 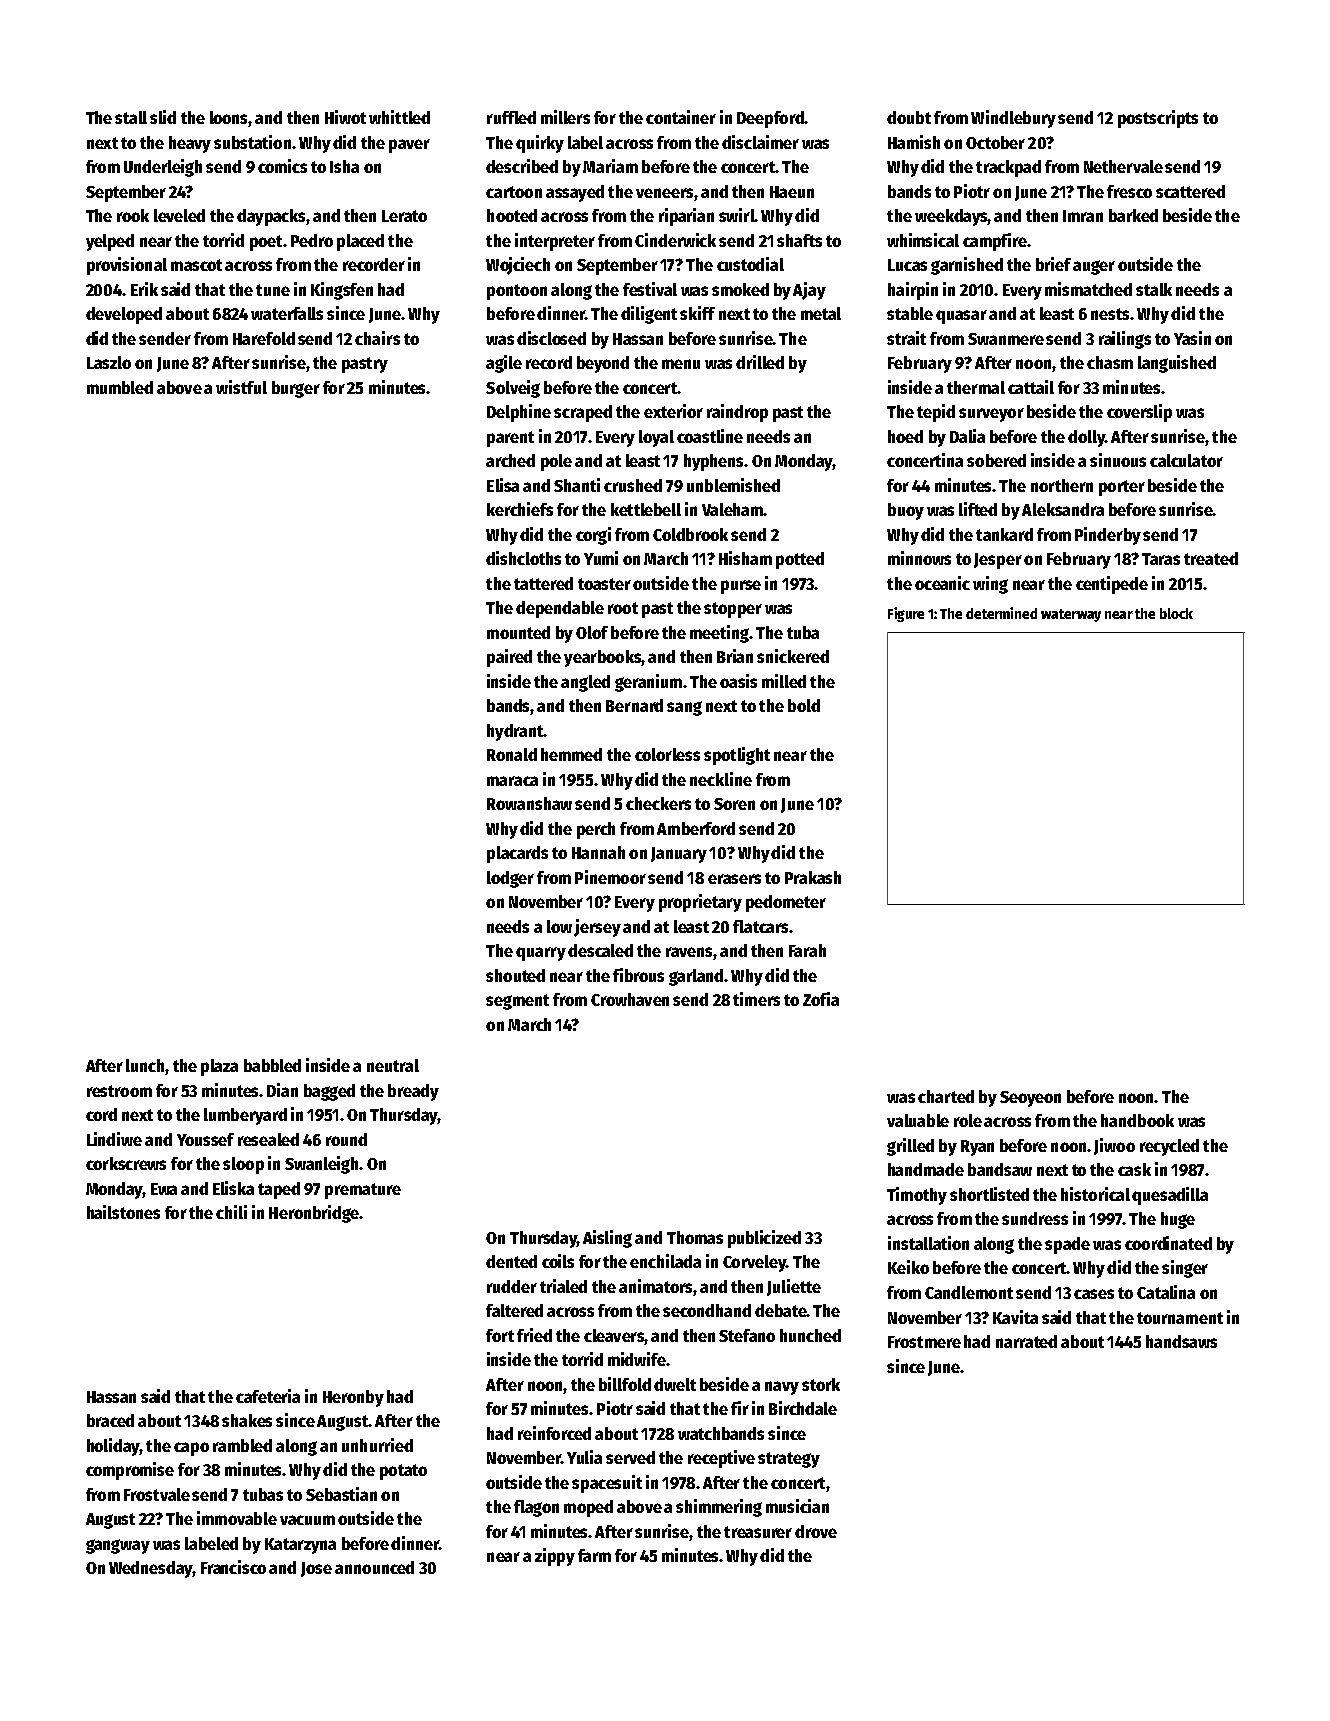 What do you see at coordinates (1169, 1147) in the screenshot?
I see `recycled` at bounding box center [1169, 1147].
